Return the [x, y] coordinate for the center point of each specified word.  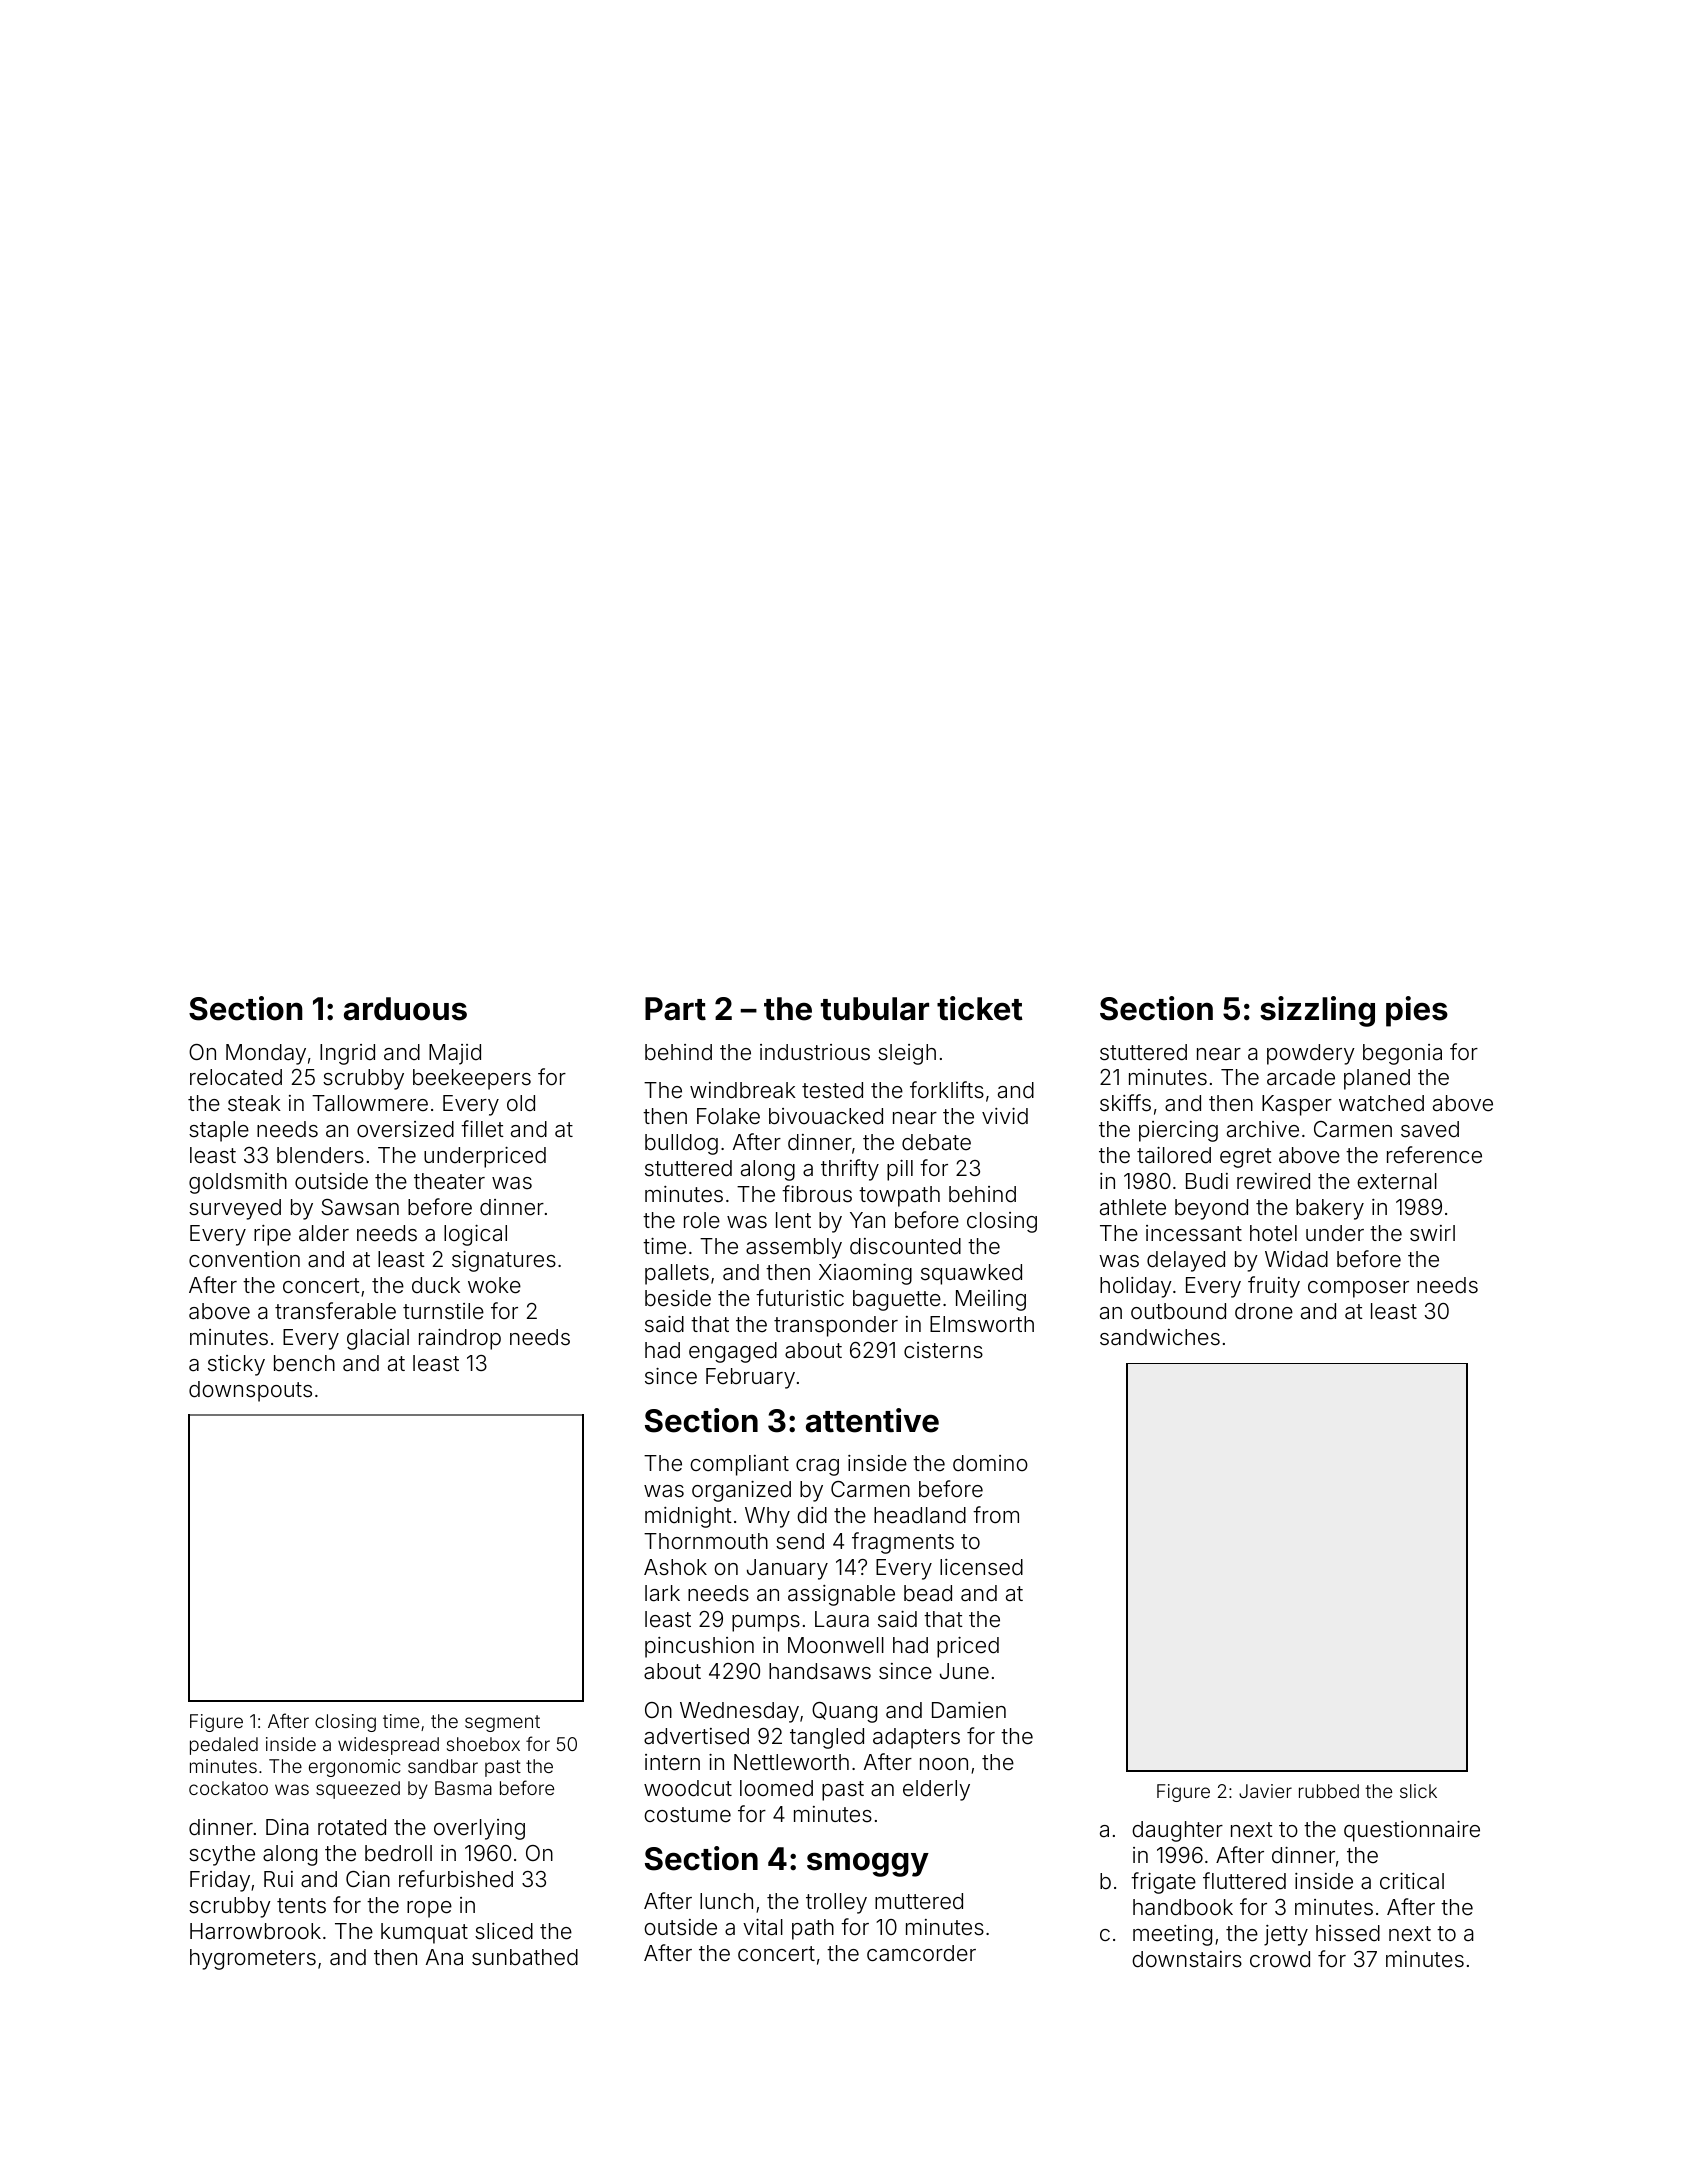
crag [817, 1467]
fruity [1274, 1287]
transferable [335, 1311]
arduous [405, 1009]
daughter [1177, 1831]
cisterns [943, 1350]
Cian [368, 1879]
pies [1417, 1011]
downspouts [250, 1391]
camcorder [921, 1953]
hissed [1348, 1933]
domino [990, 1463]
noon [944, 1764]
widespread [388, 1746]
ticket [980, 1008]
